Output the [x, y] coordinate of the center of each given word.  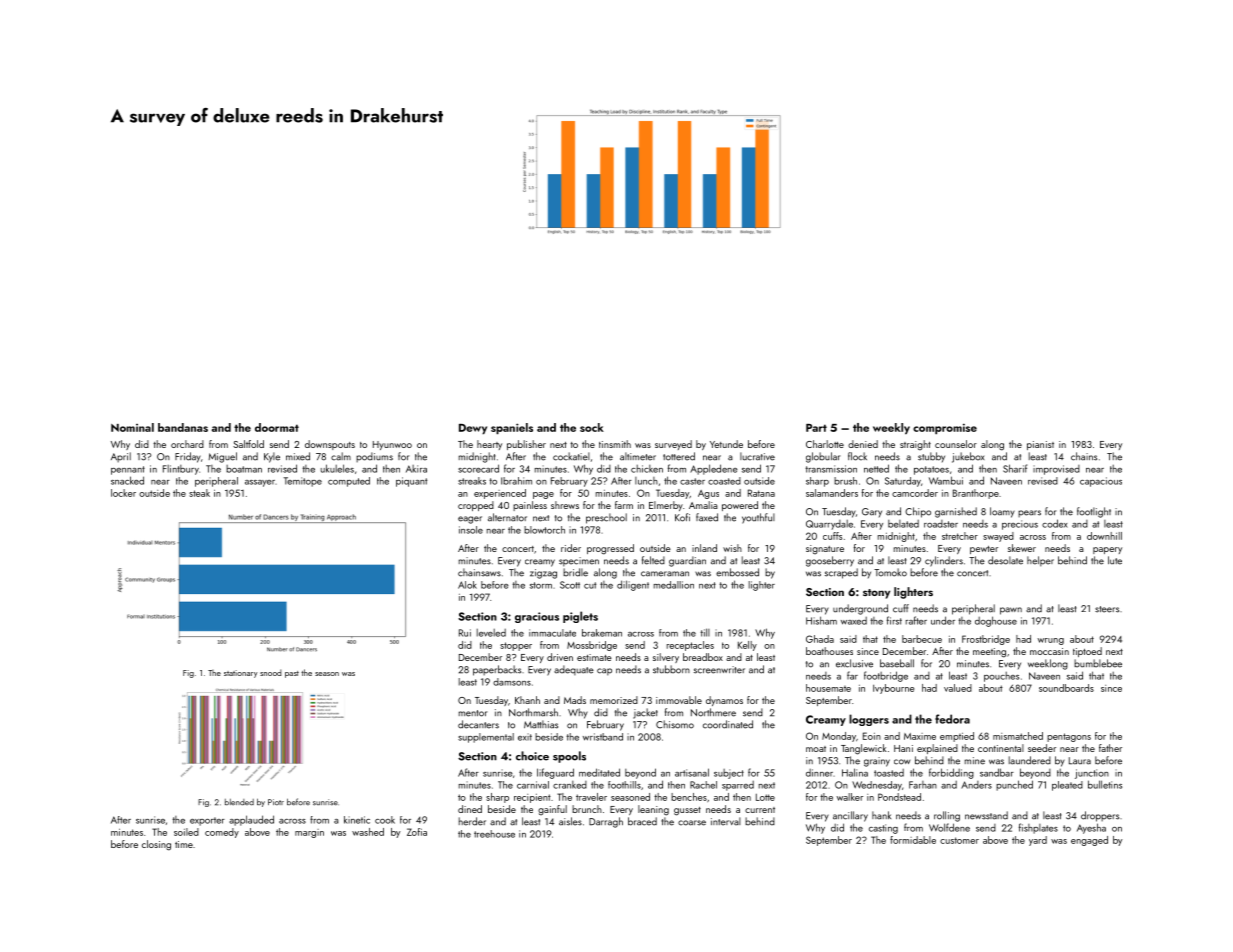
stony [876, 594]
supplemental [486, 738]
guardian [687, 561]
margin [309, 833]
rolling [947, 816]
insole [471, 530]
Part [816, 428]
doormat [277, 427]
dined [470, 809]
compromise [945, 429]
